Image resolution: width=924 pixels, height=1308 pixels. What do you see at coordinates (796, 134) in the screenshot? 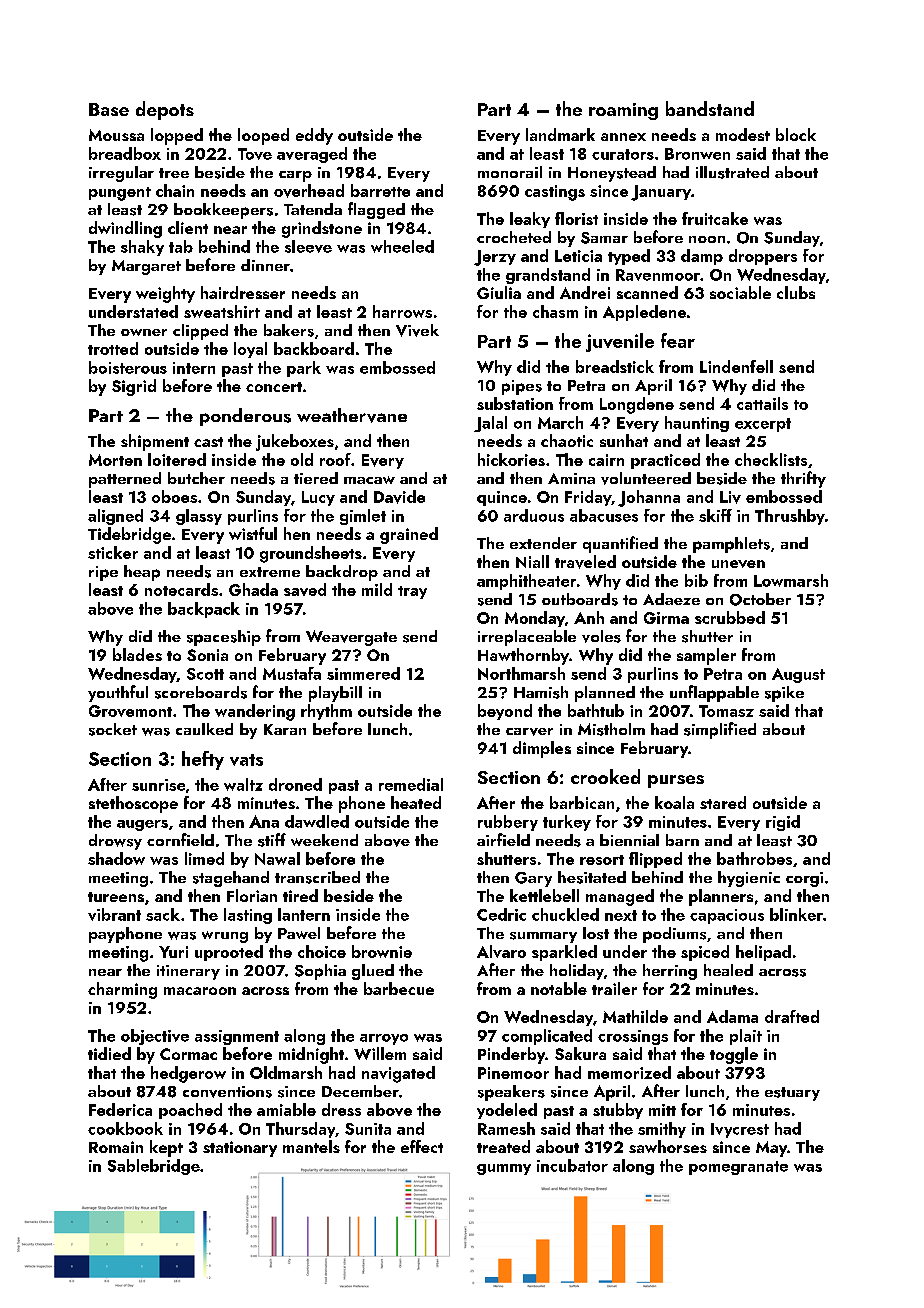
I see `block` at bounding box center [796, 134].
